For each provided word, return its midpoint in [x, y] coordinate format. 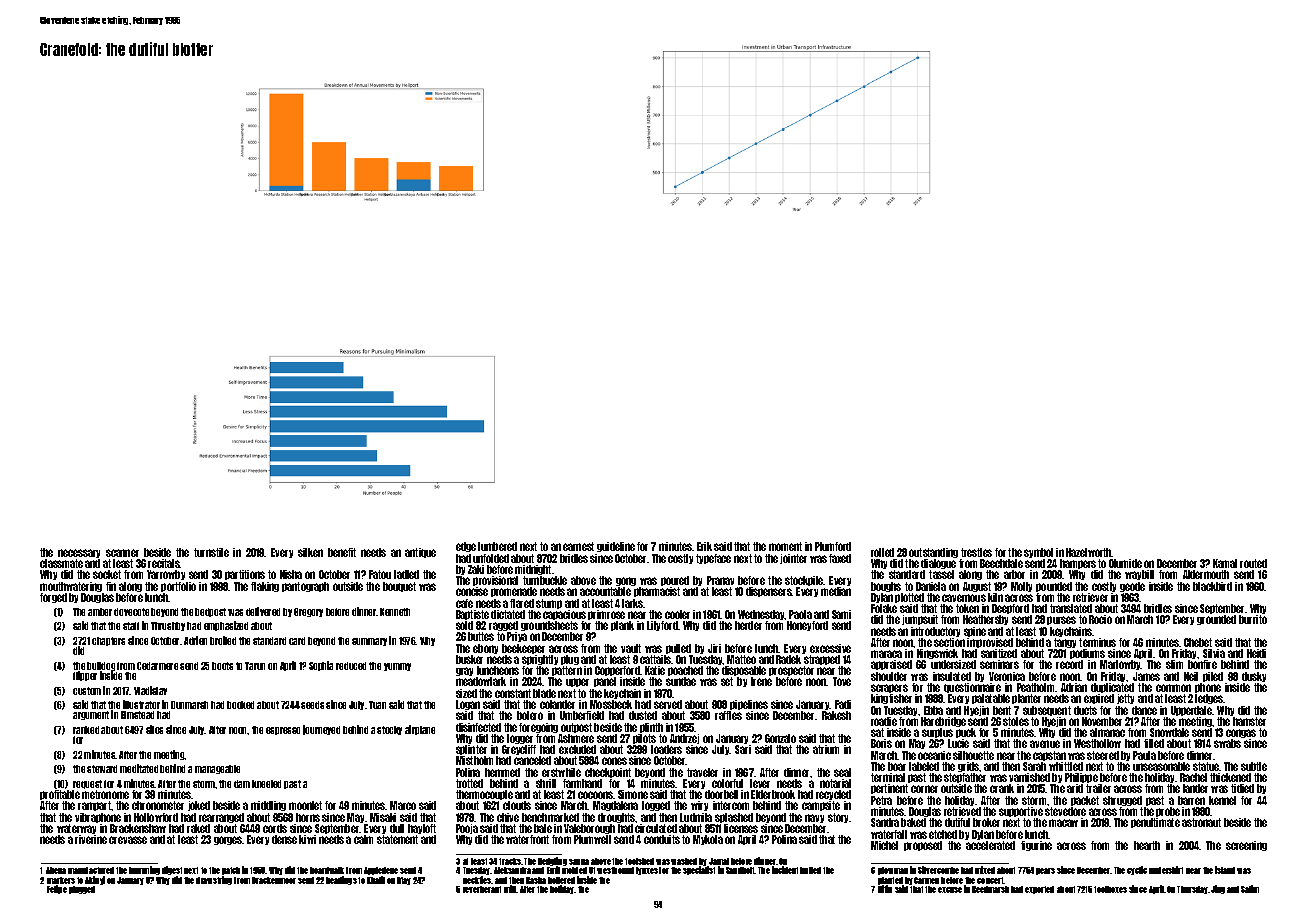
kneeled [266, 784]
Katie [655, 670]
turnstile [211, 552]
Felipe [57, 889]
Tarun [255, 666]
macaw [1063, 823]
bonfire [1202, 664]
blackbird [1212, 586]
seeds [312, 705]
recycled [833, 795]
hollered [561, 880]
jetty [1125, 699]
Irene [761, 682]
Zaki [476, 569]
